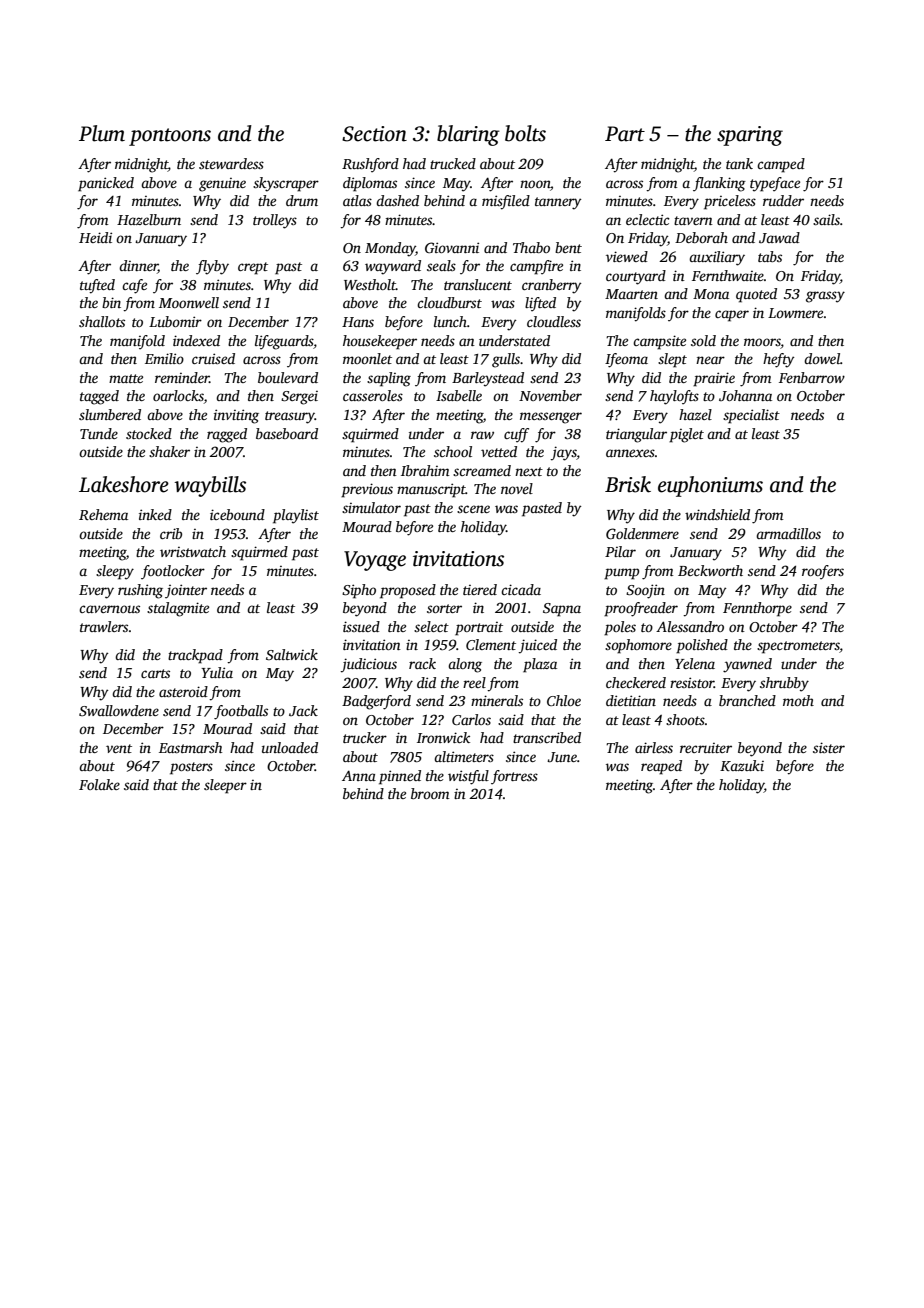  Describe the element at coordinates (742, 765) in the screenshot. I see `Kazuki` at that location.
